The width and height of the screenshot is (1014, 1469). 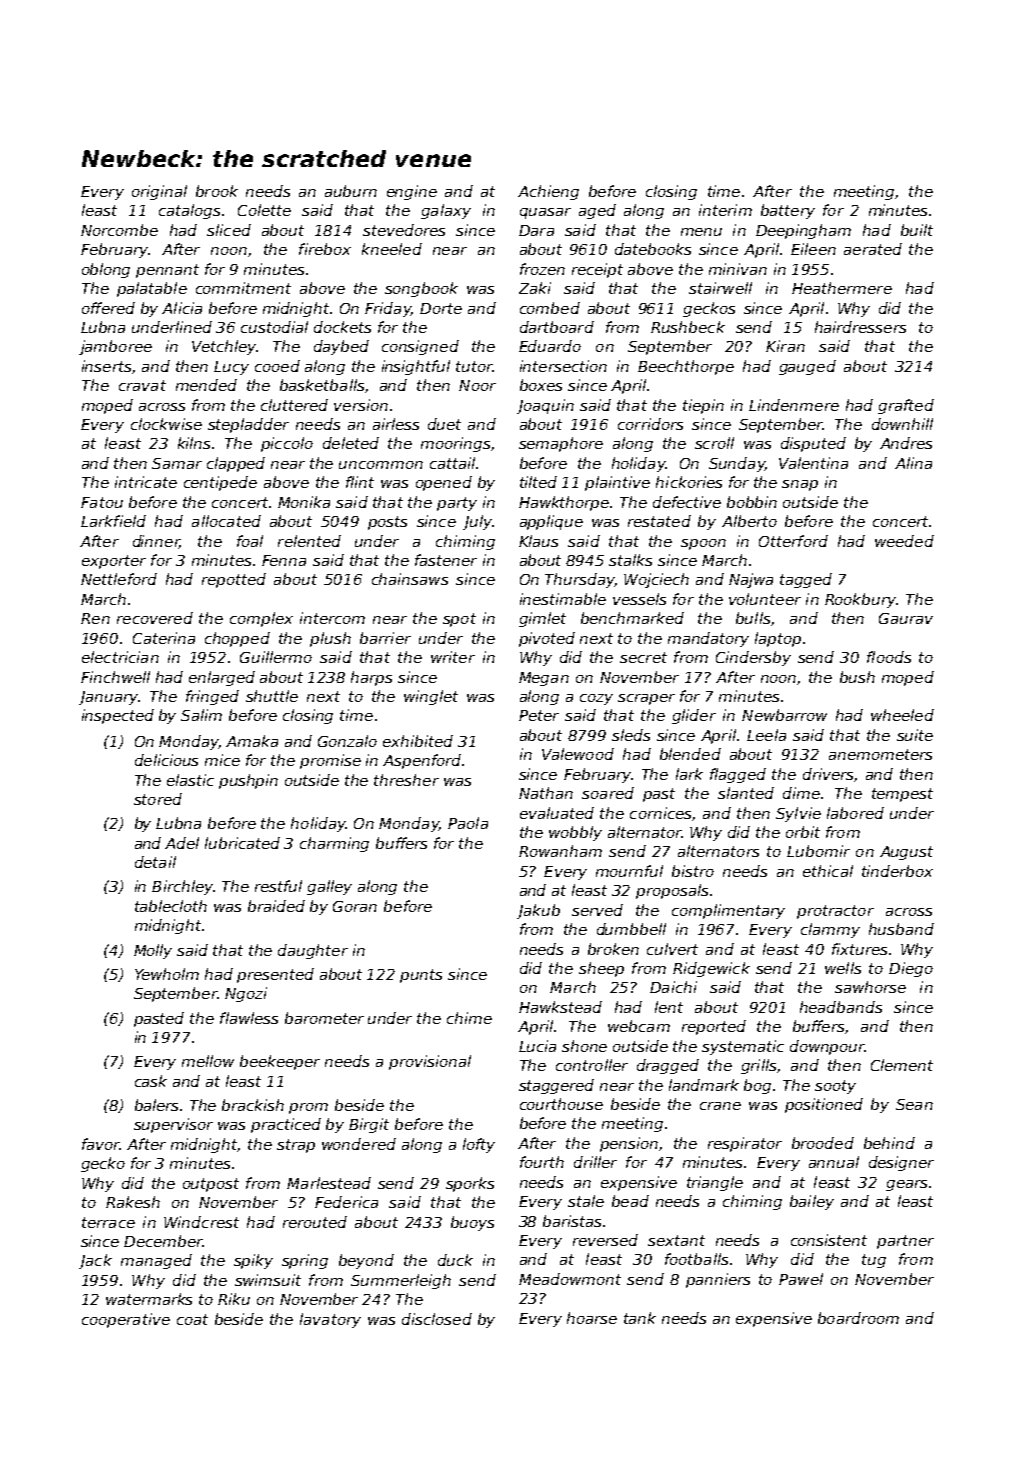 What do you see at coordinates (542, 619) in the screenshot?
I see `gimlet` at bounding box center [542, 619].
